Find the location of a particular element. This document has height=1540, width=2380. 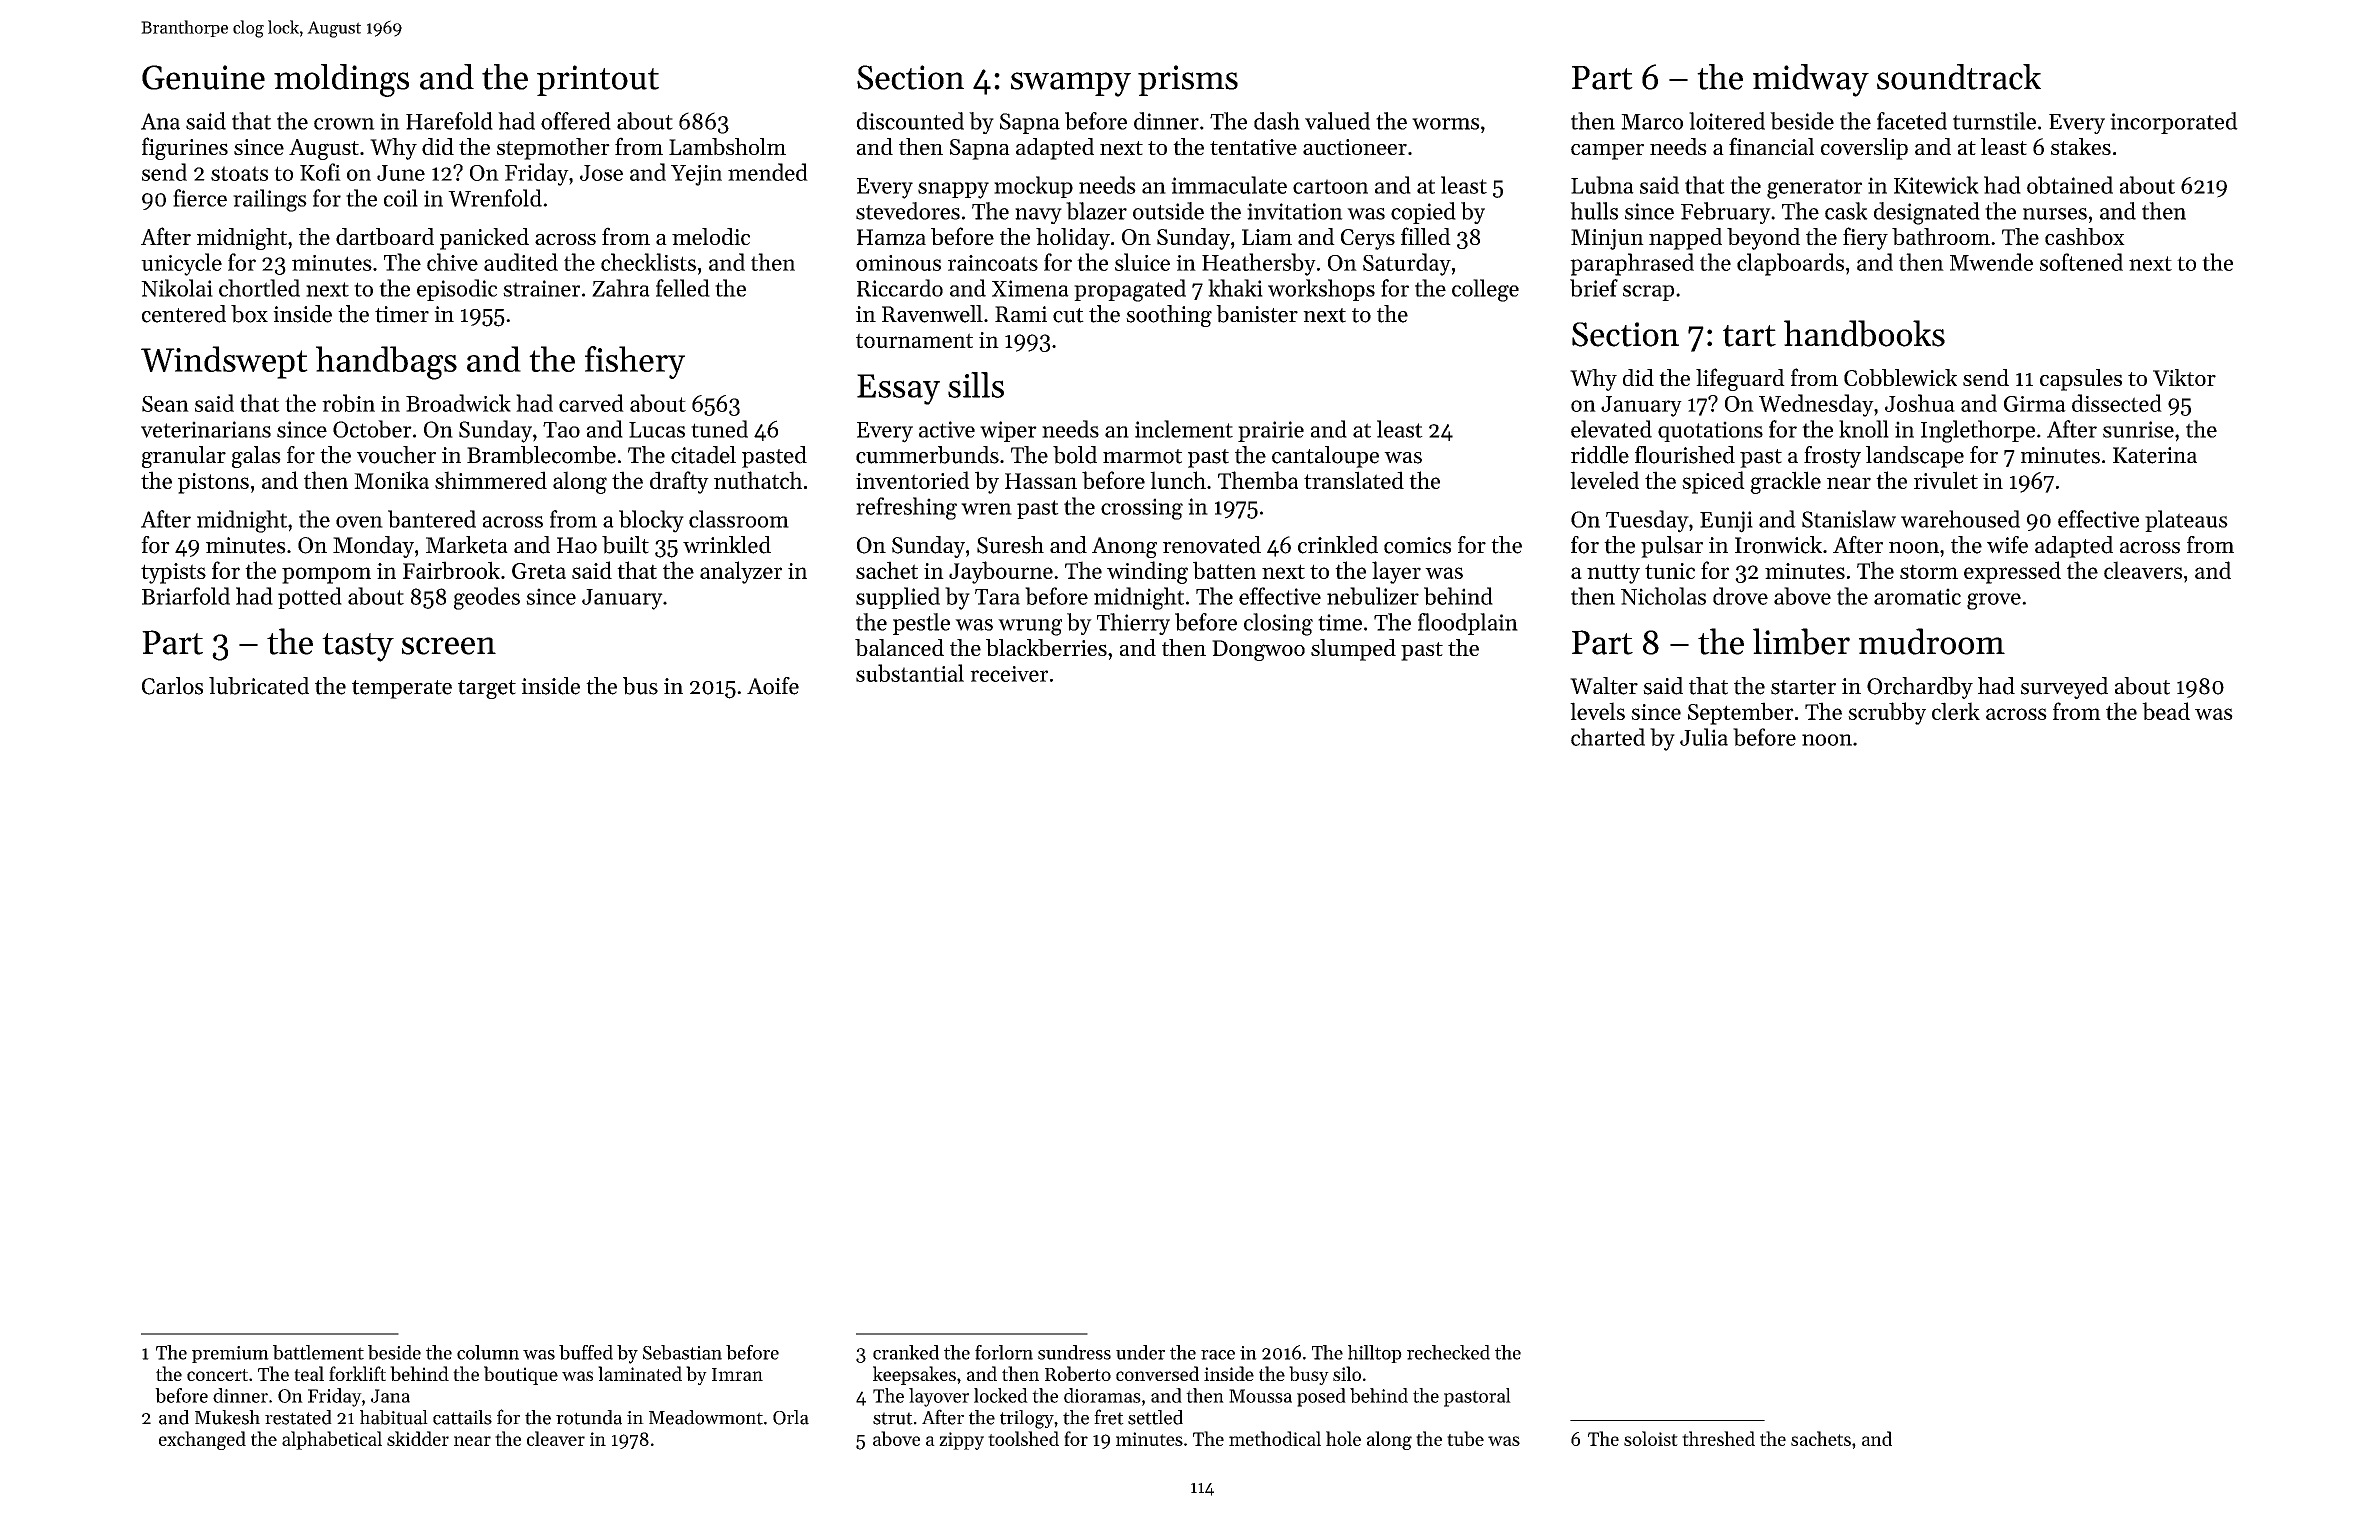

premium is located at coordinates (230, 1354).
